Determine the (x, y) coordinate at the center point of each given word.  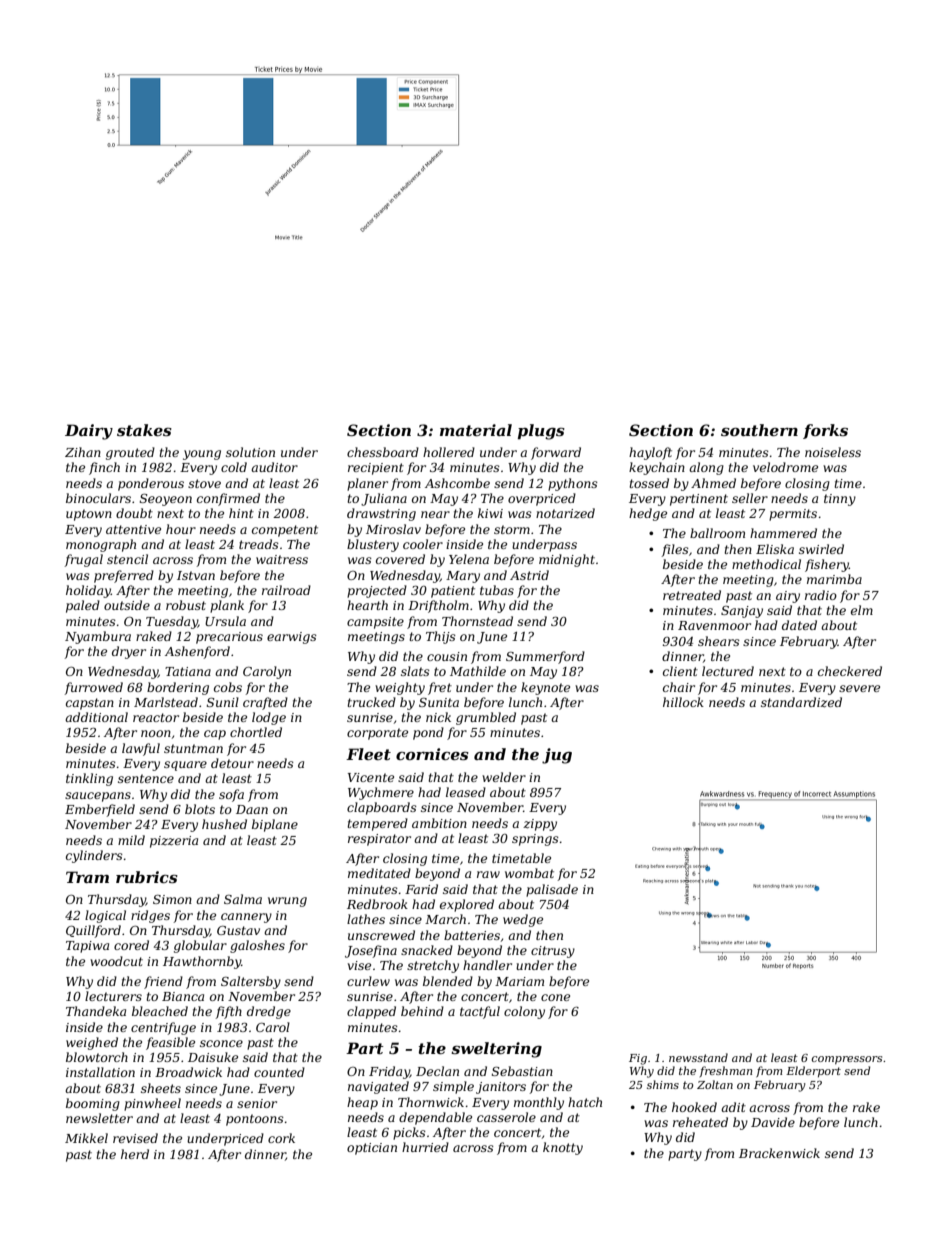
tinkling (89, 779)
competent (285, 531)
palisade (552, 890)
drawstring (381, 514)
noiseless (833, 452)
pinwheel (152, 1104)
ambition (439, 823)
